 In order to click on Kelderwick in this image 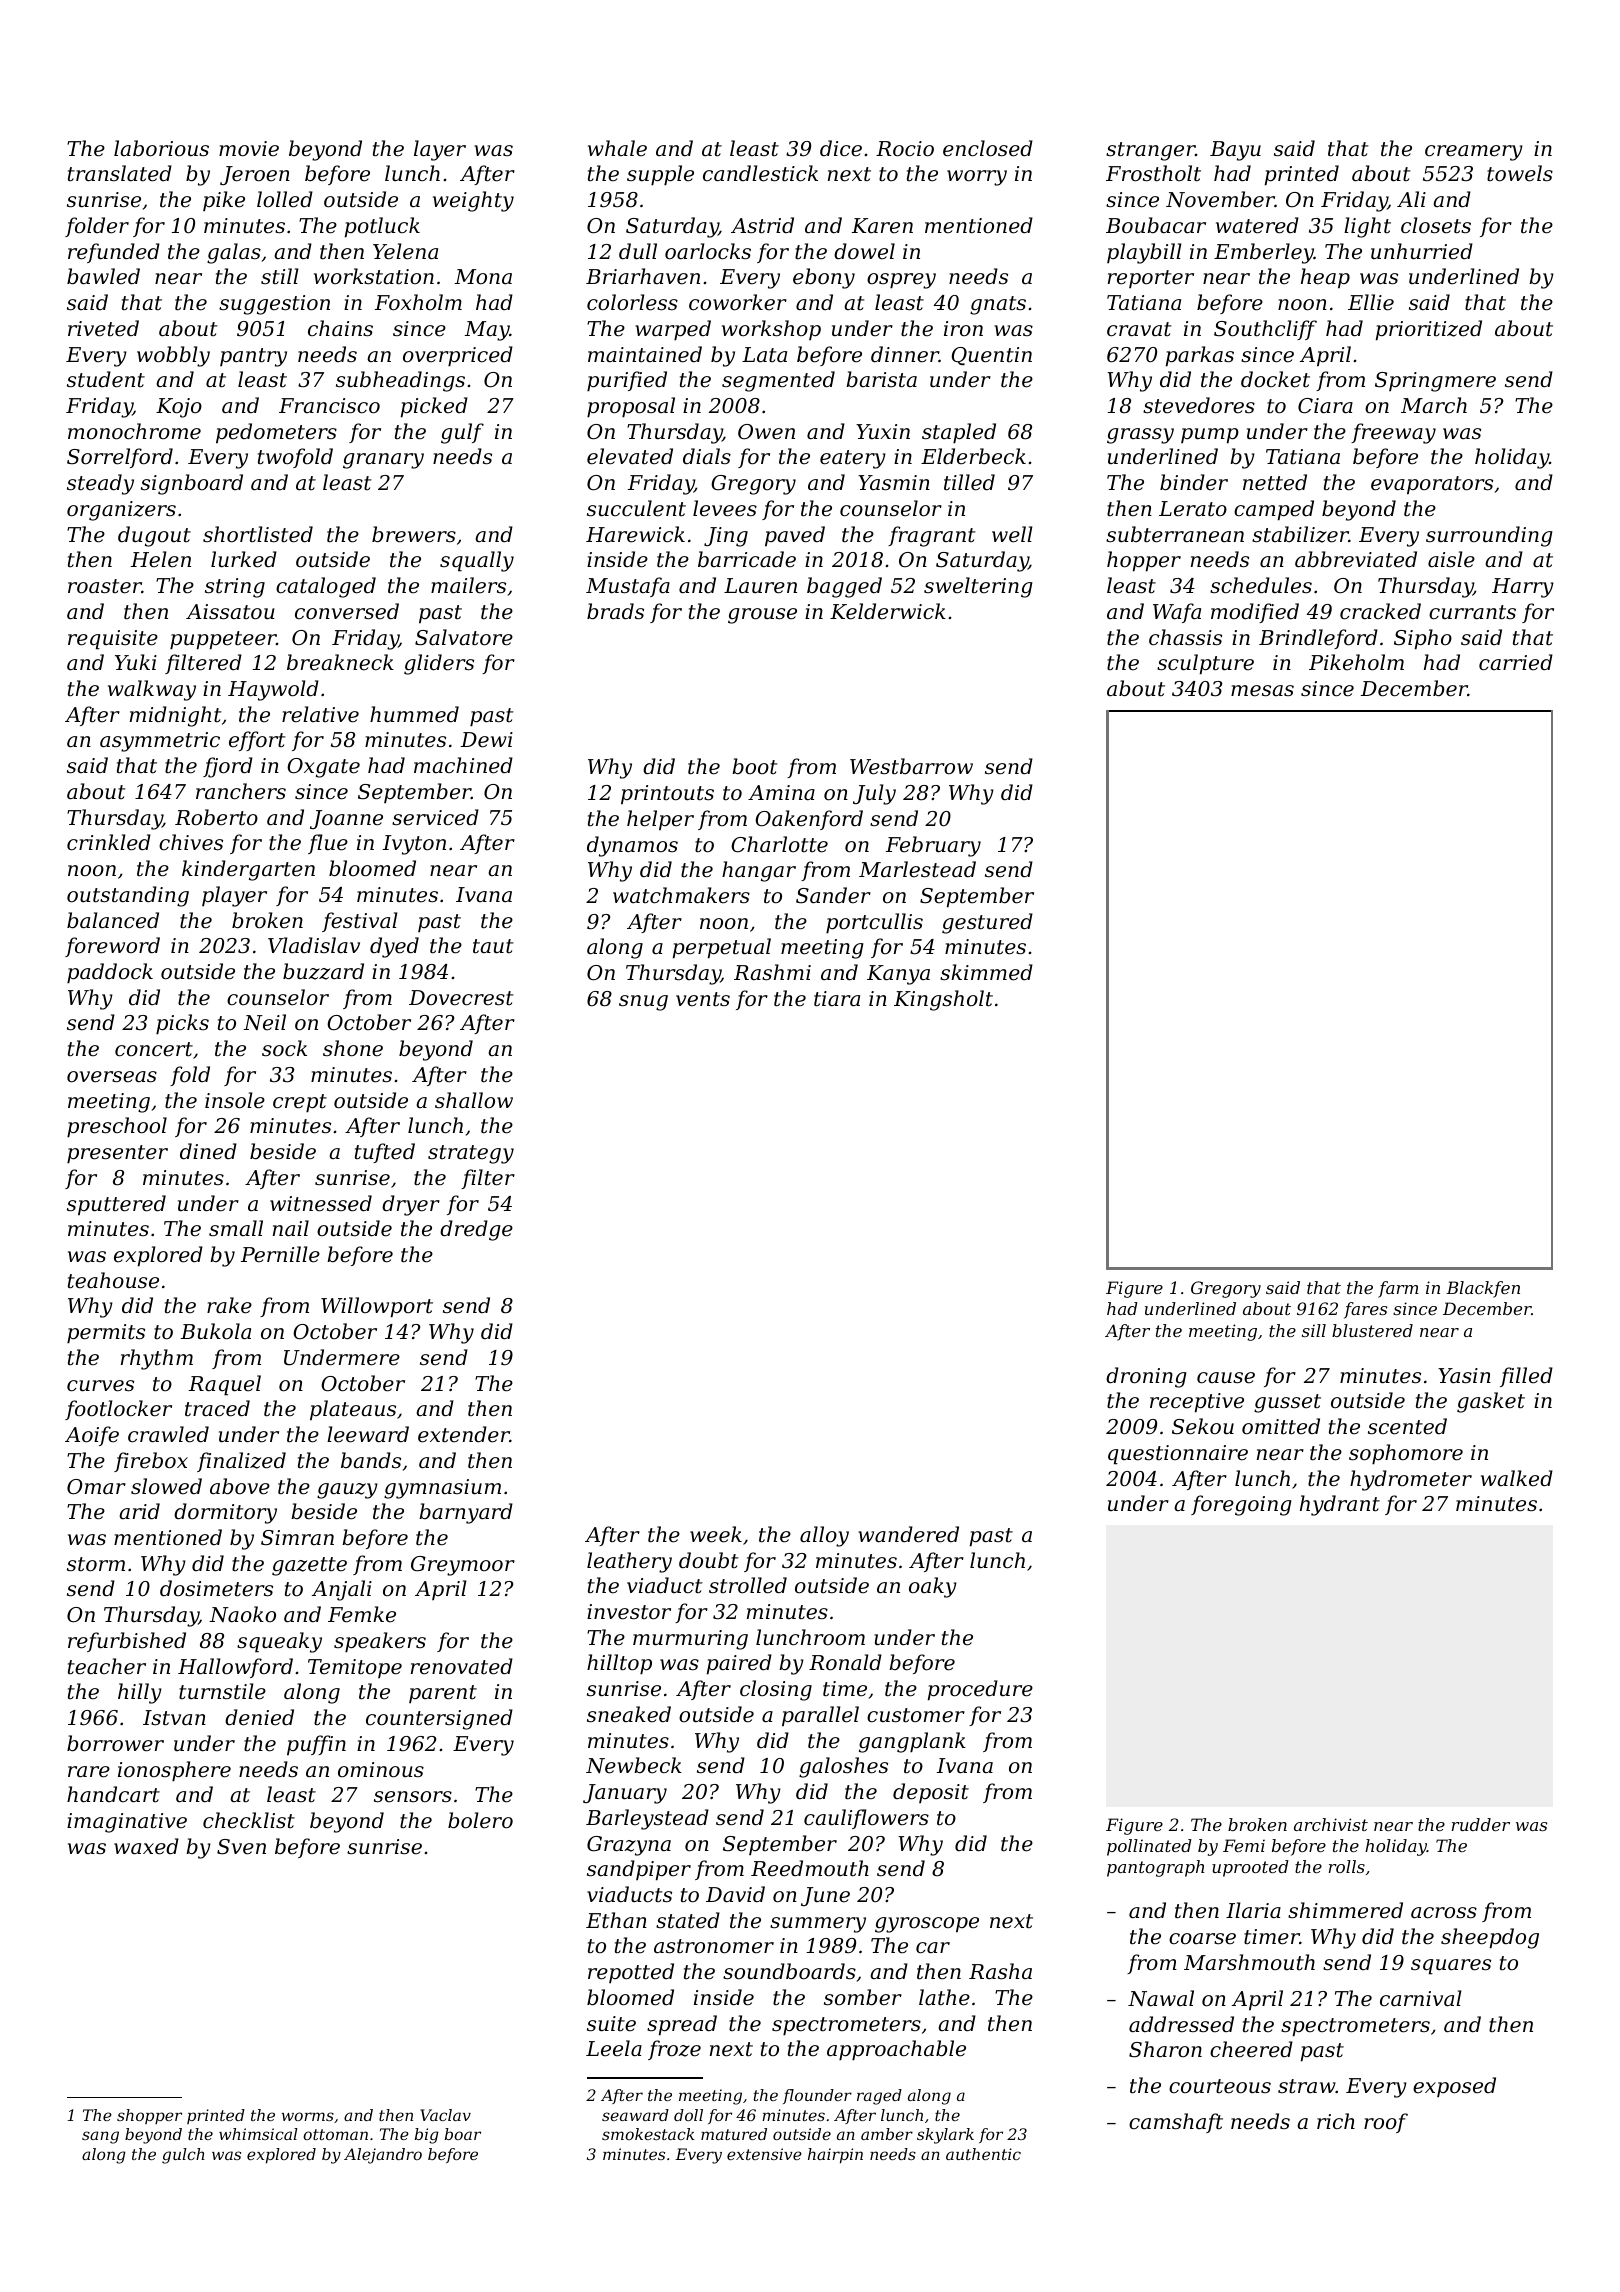, I will do `click(888, 611)`.
